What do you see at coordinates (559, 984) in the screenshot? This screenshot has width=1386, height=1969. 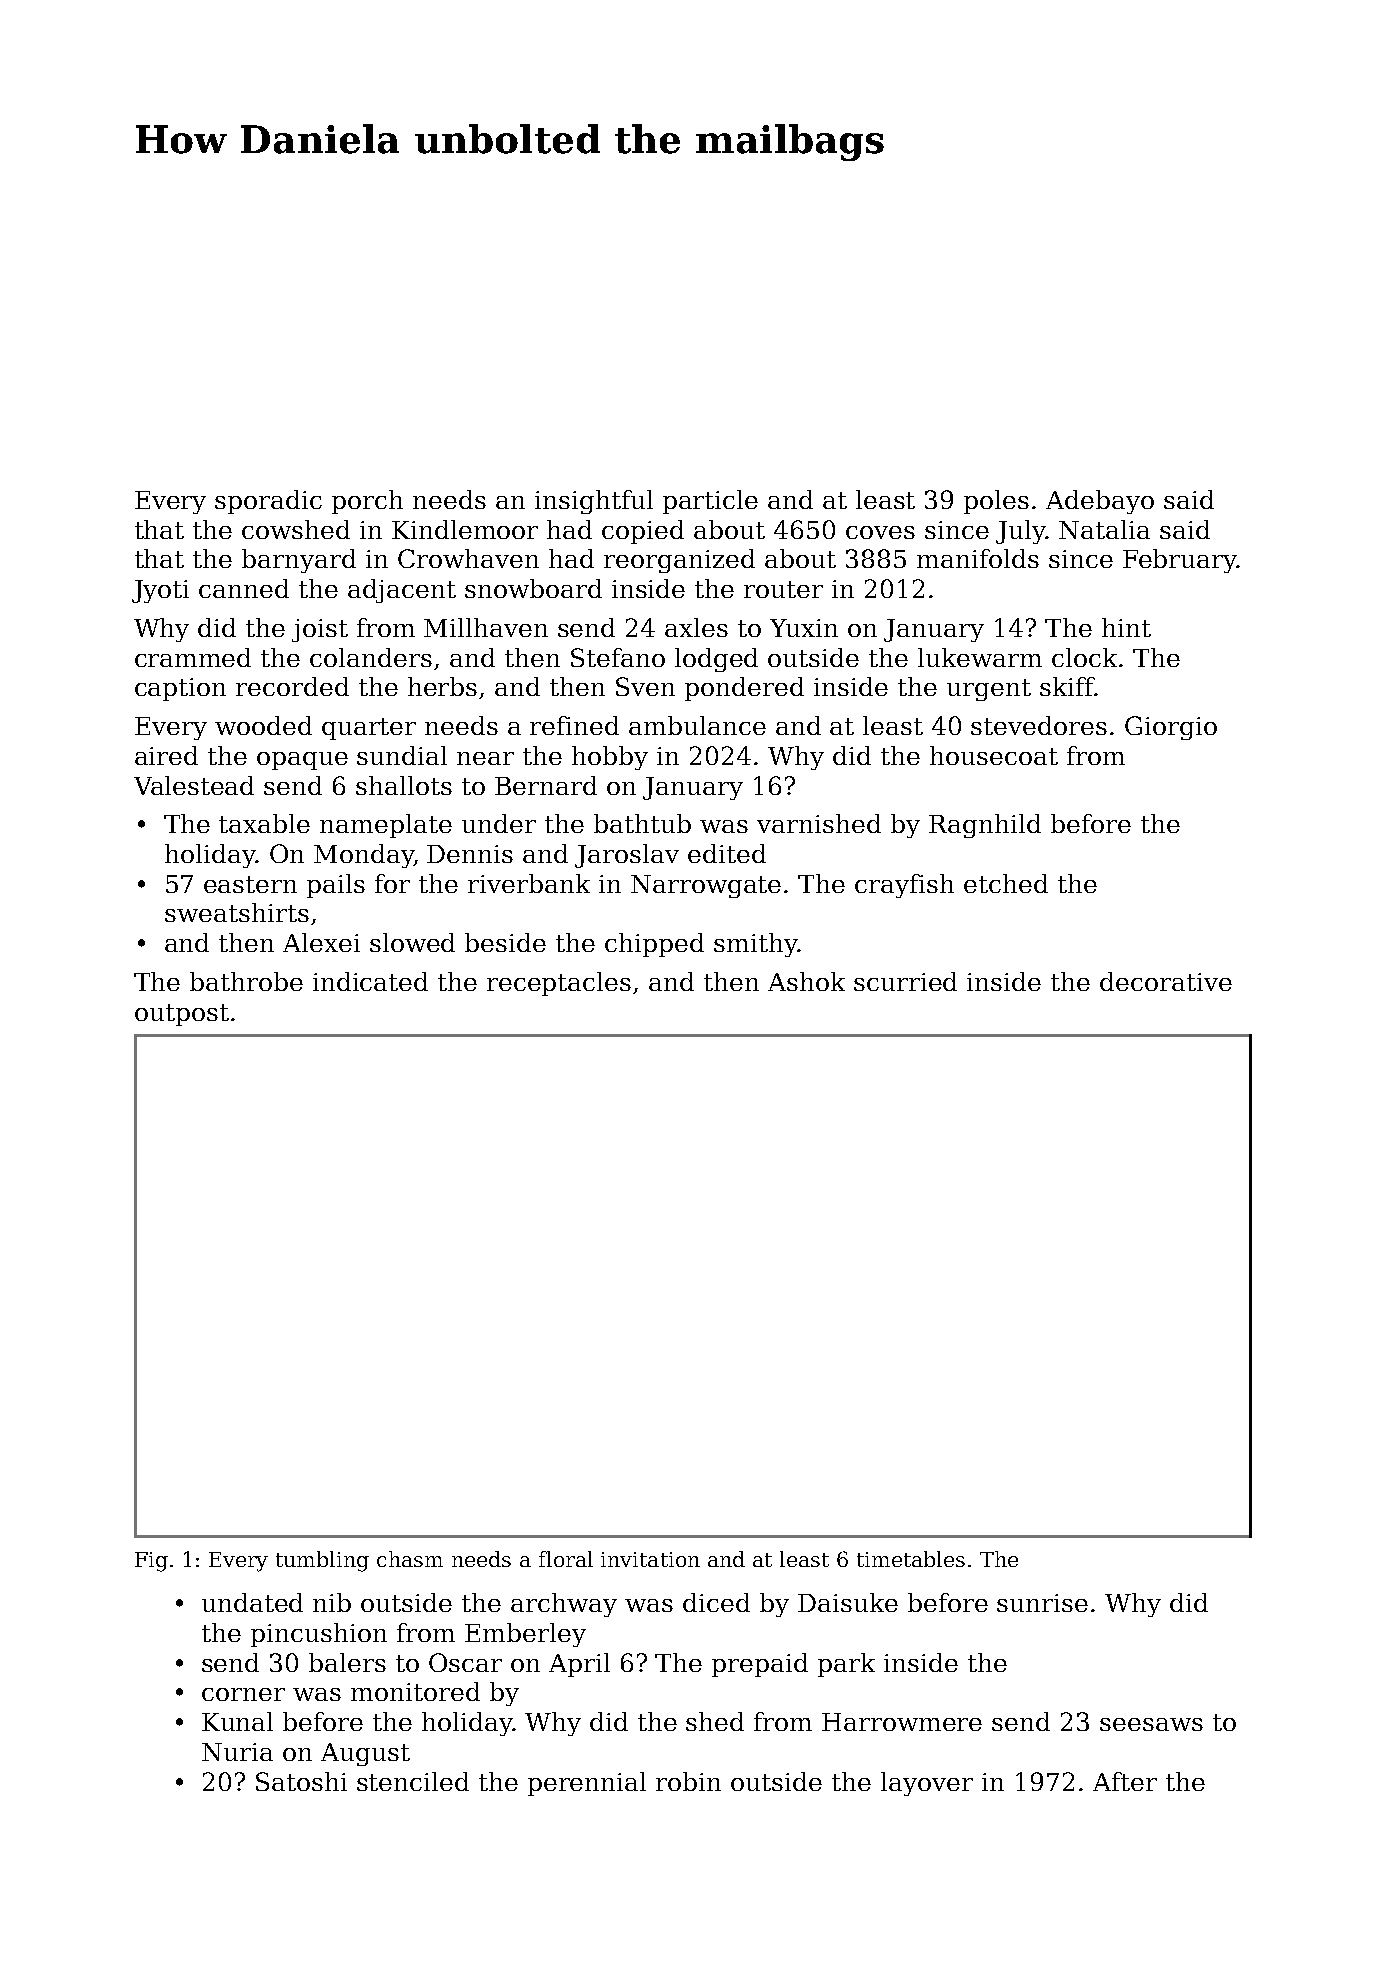 I see `receptacles` at bounding box center [559, 984].
